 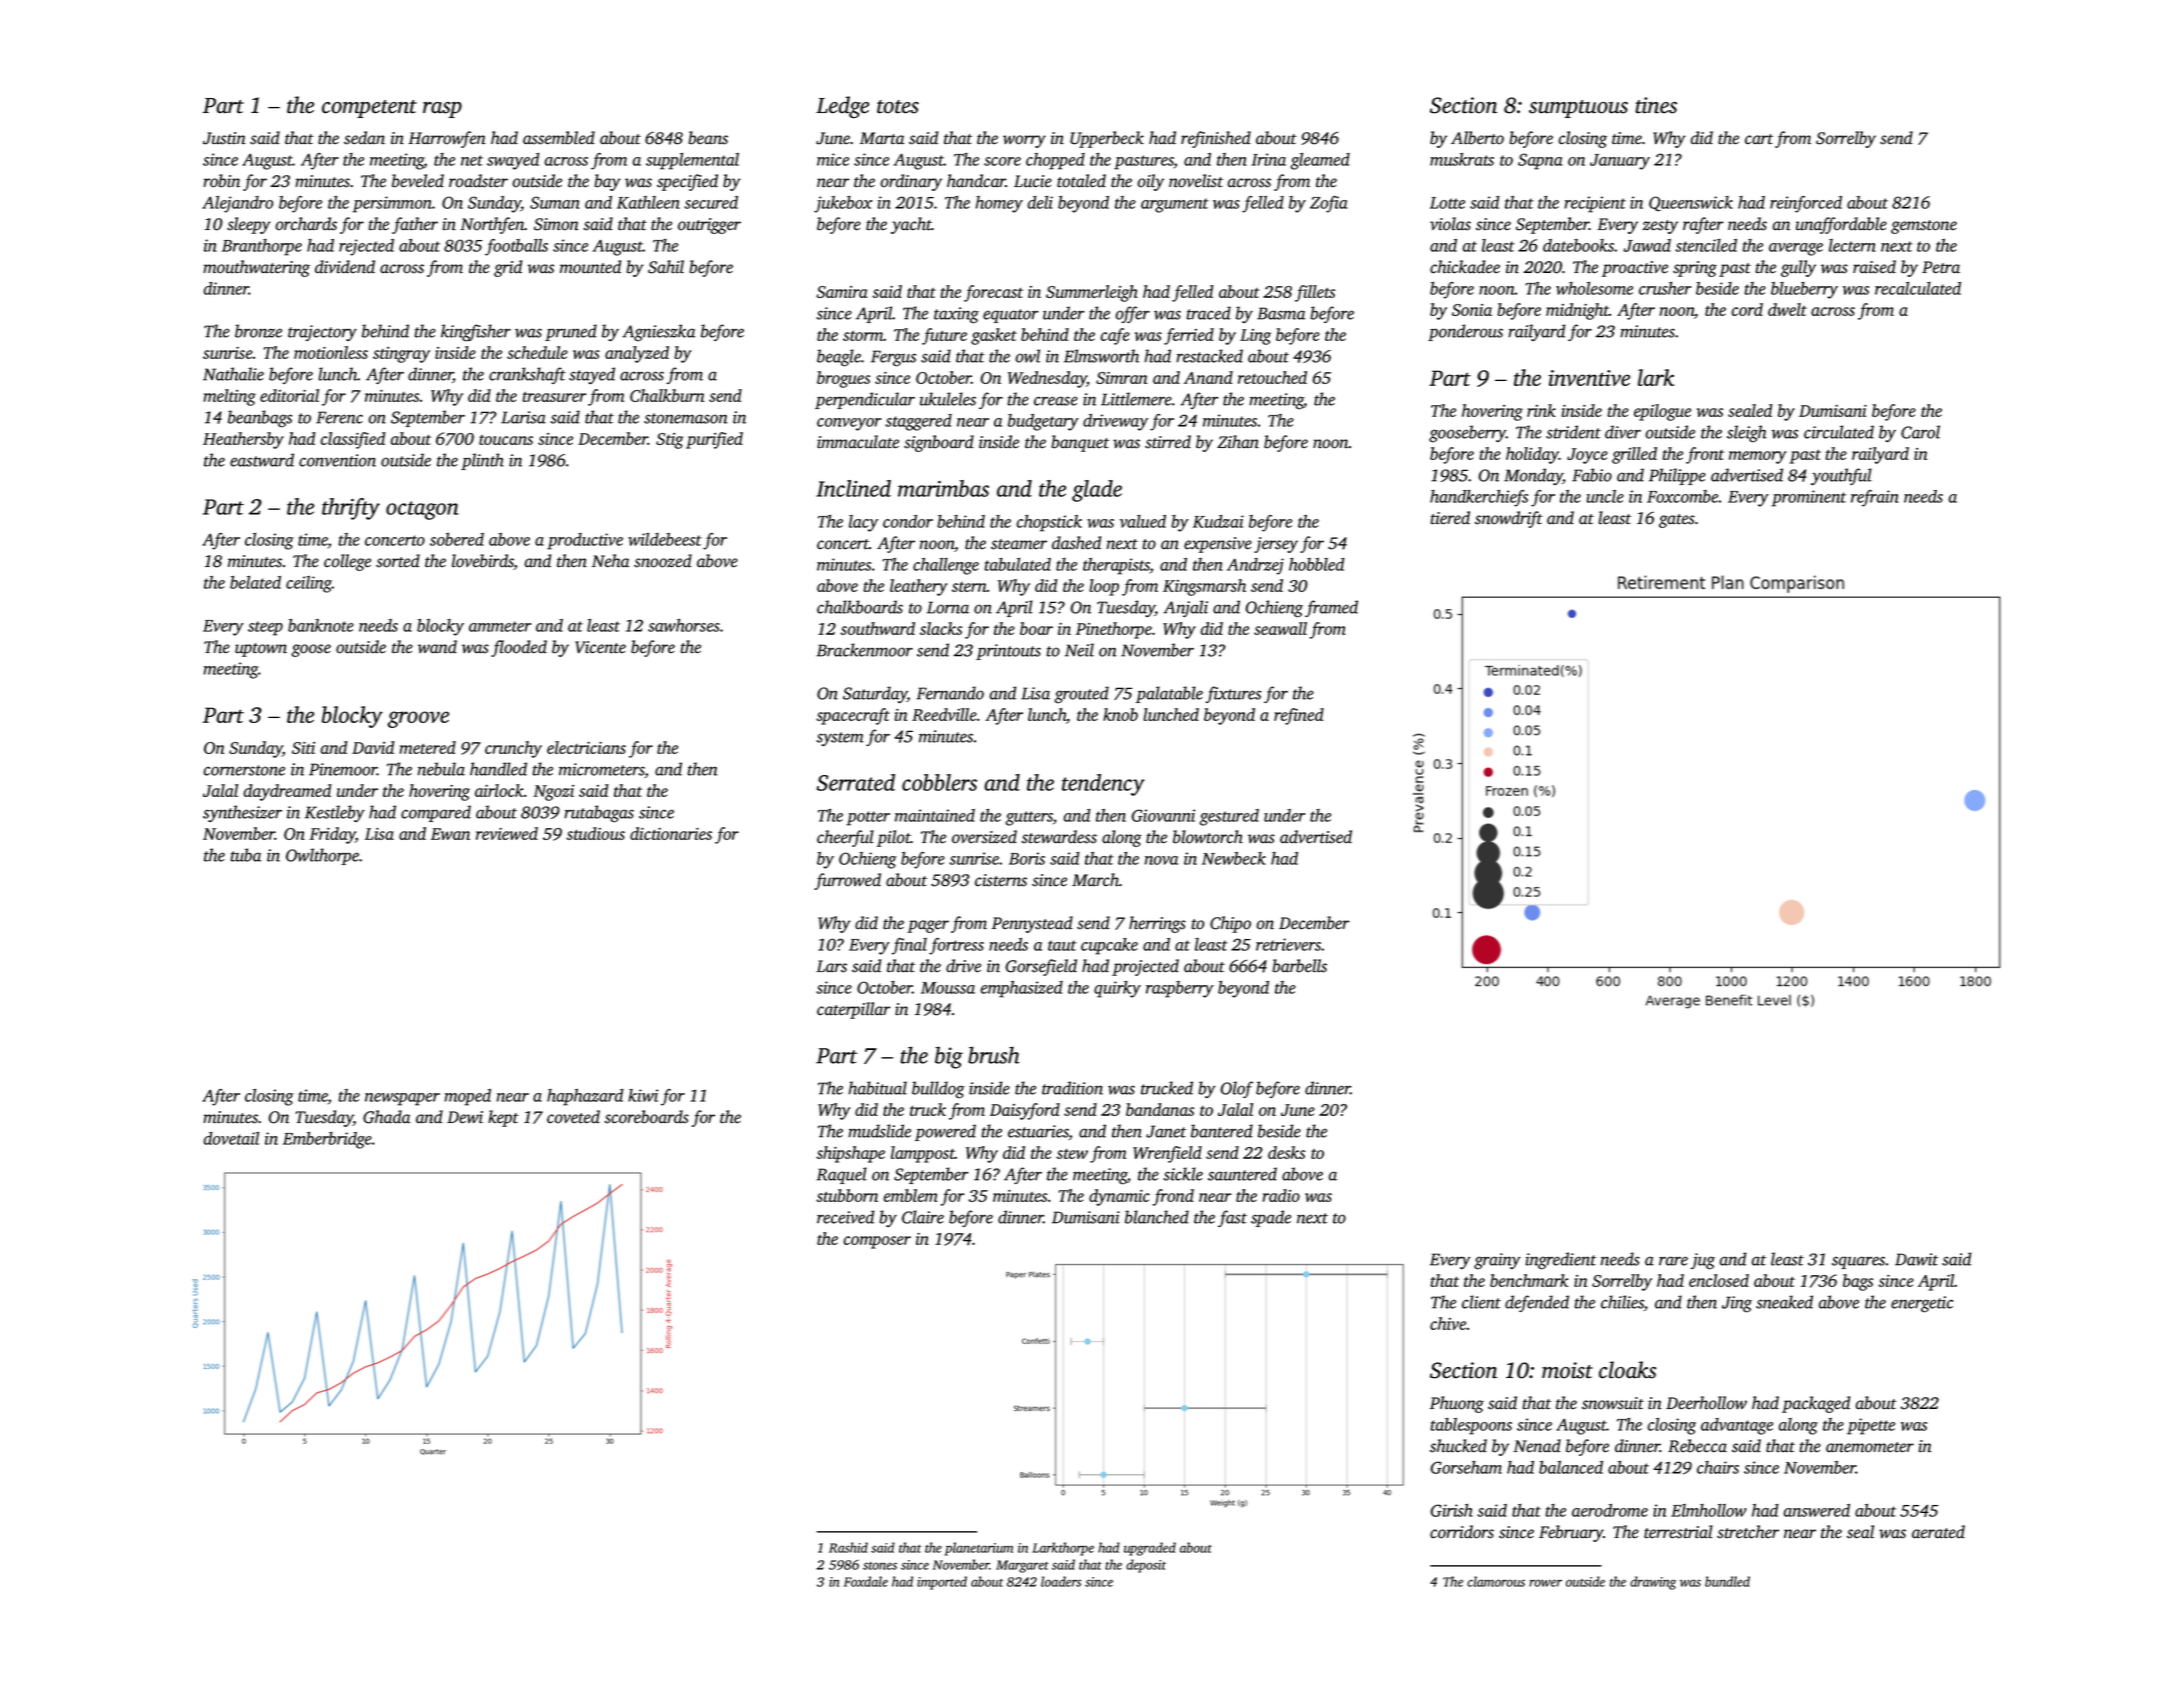 I want to click on Lucie, so click(x=1033, y=181).
